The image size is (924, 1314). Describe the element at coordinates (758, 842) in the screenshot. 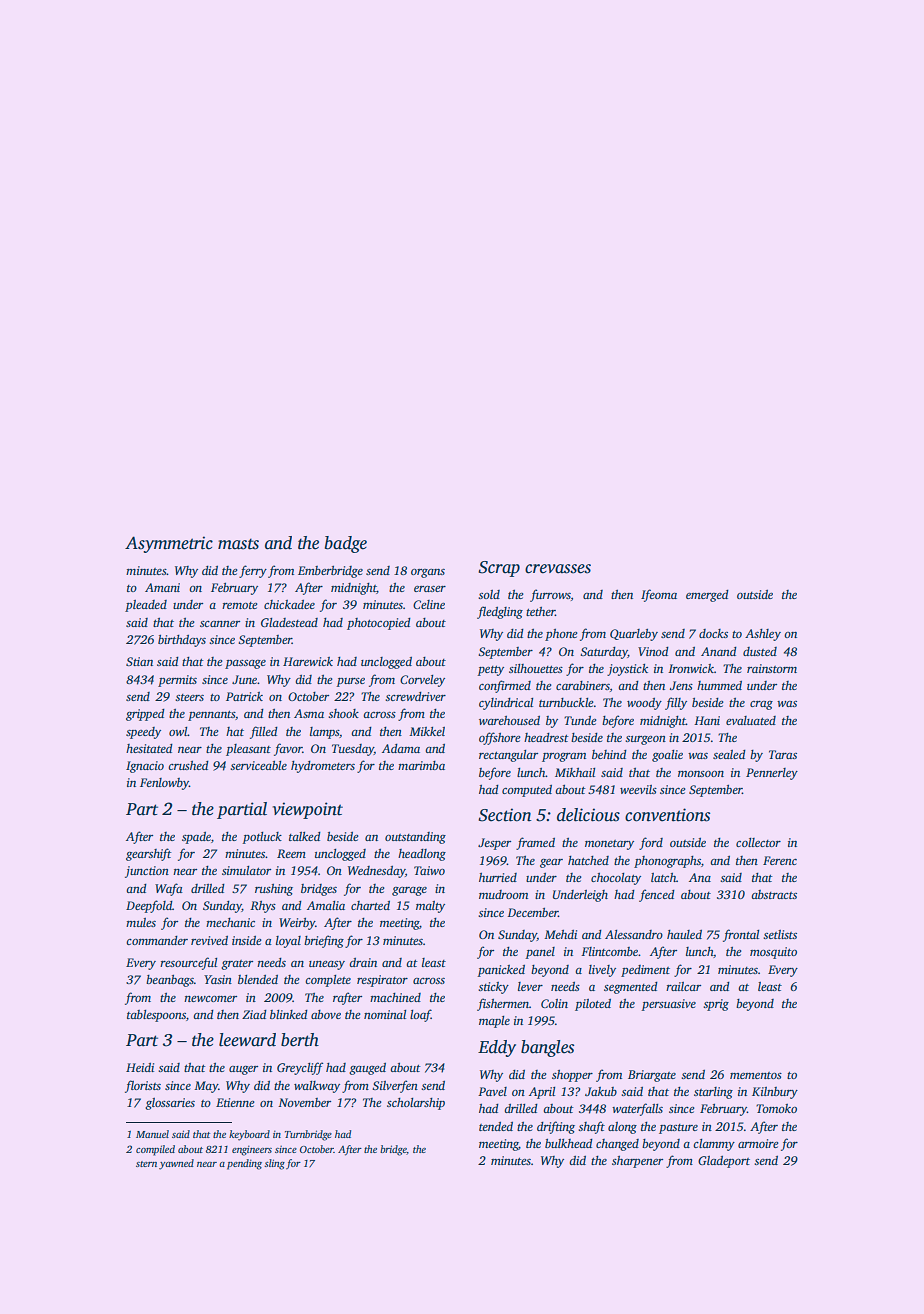

I see `collector` at that location.
